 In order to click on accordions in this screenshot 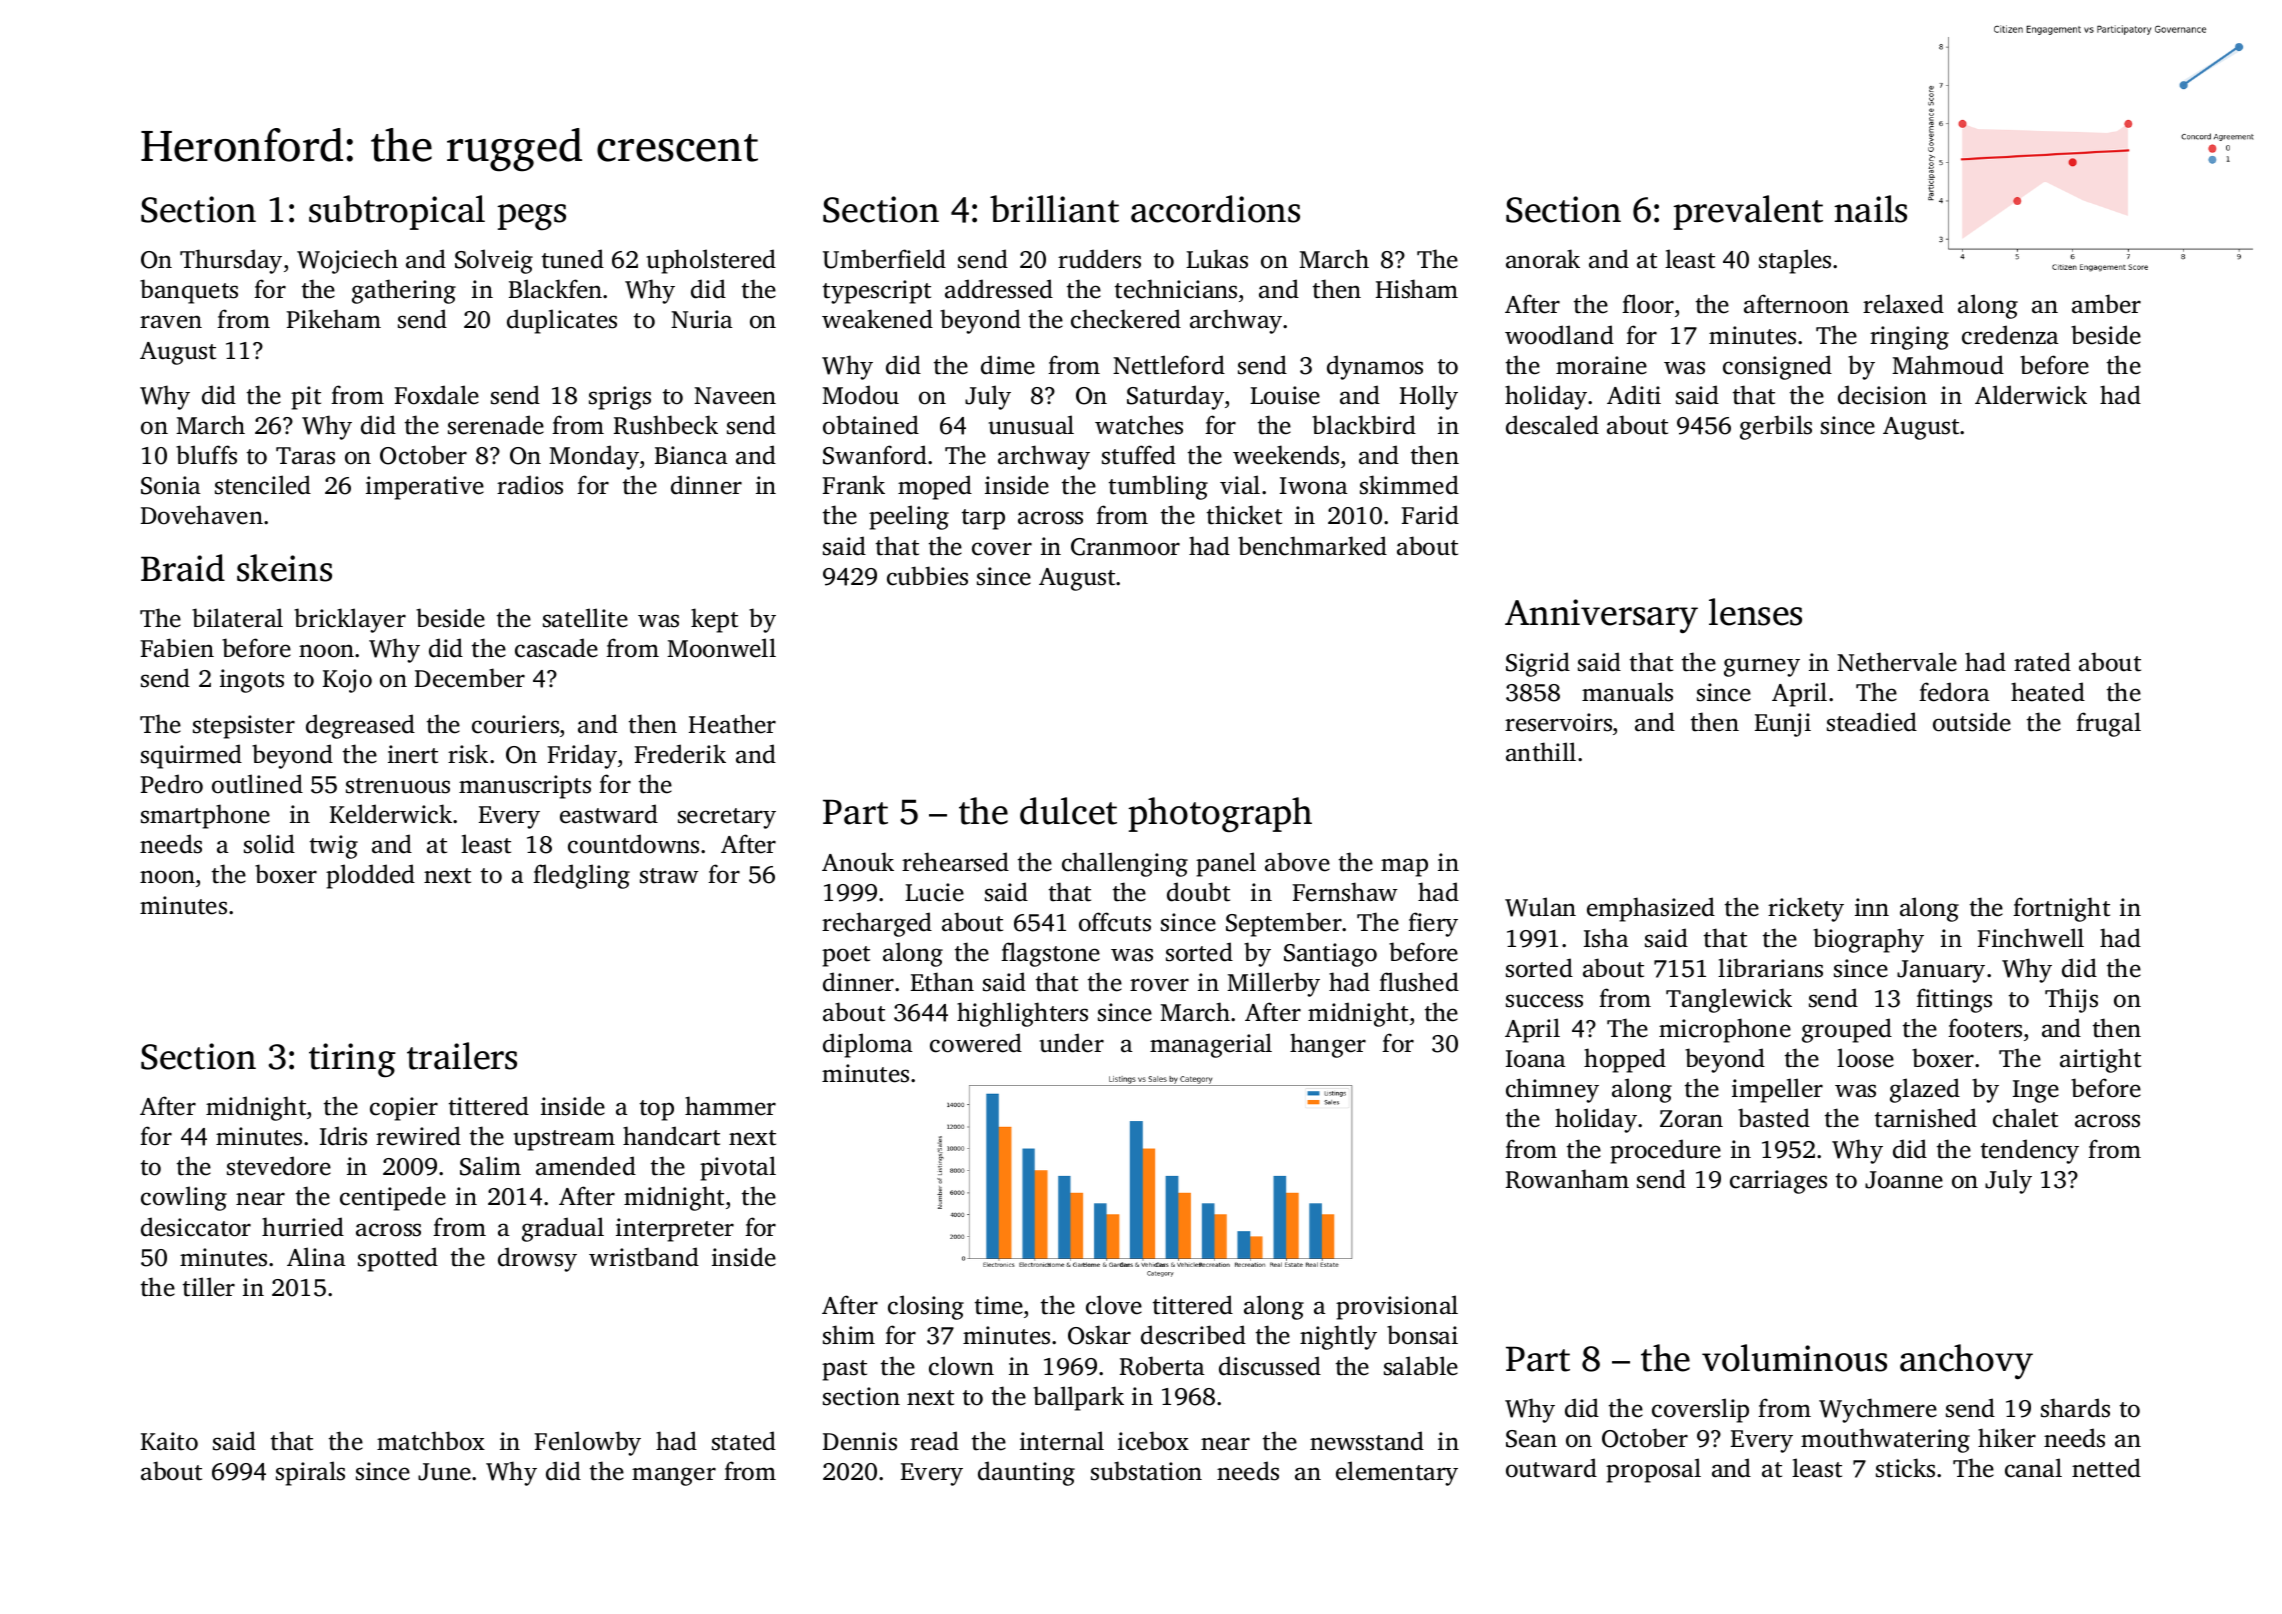, I will do `click(1215, 209)`.
